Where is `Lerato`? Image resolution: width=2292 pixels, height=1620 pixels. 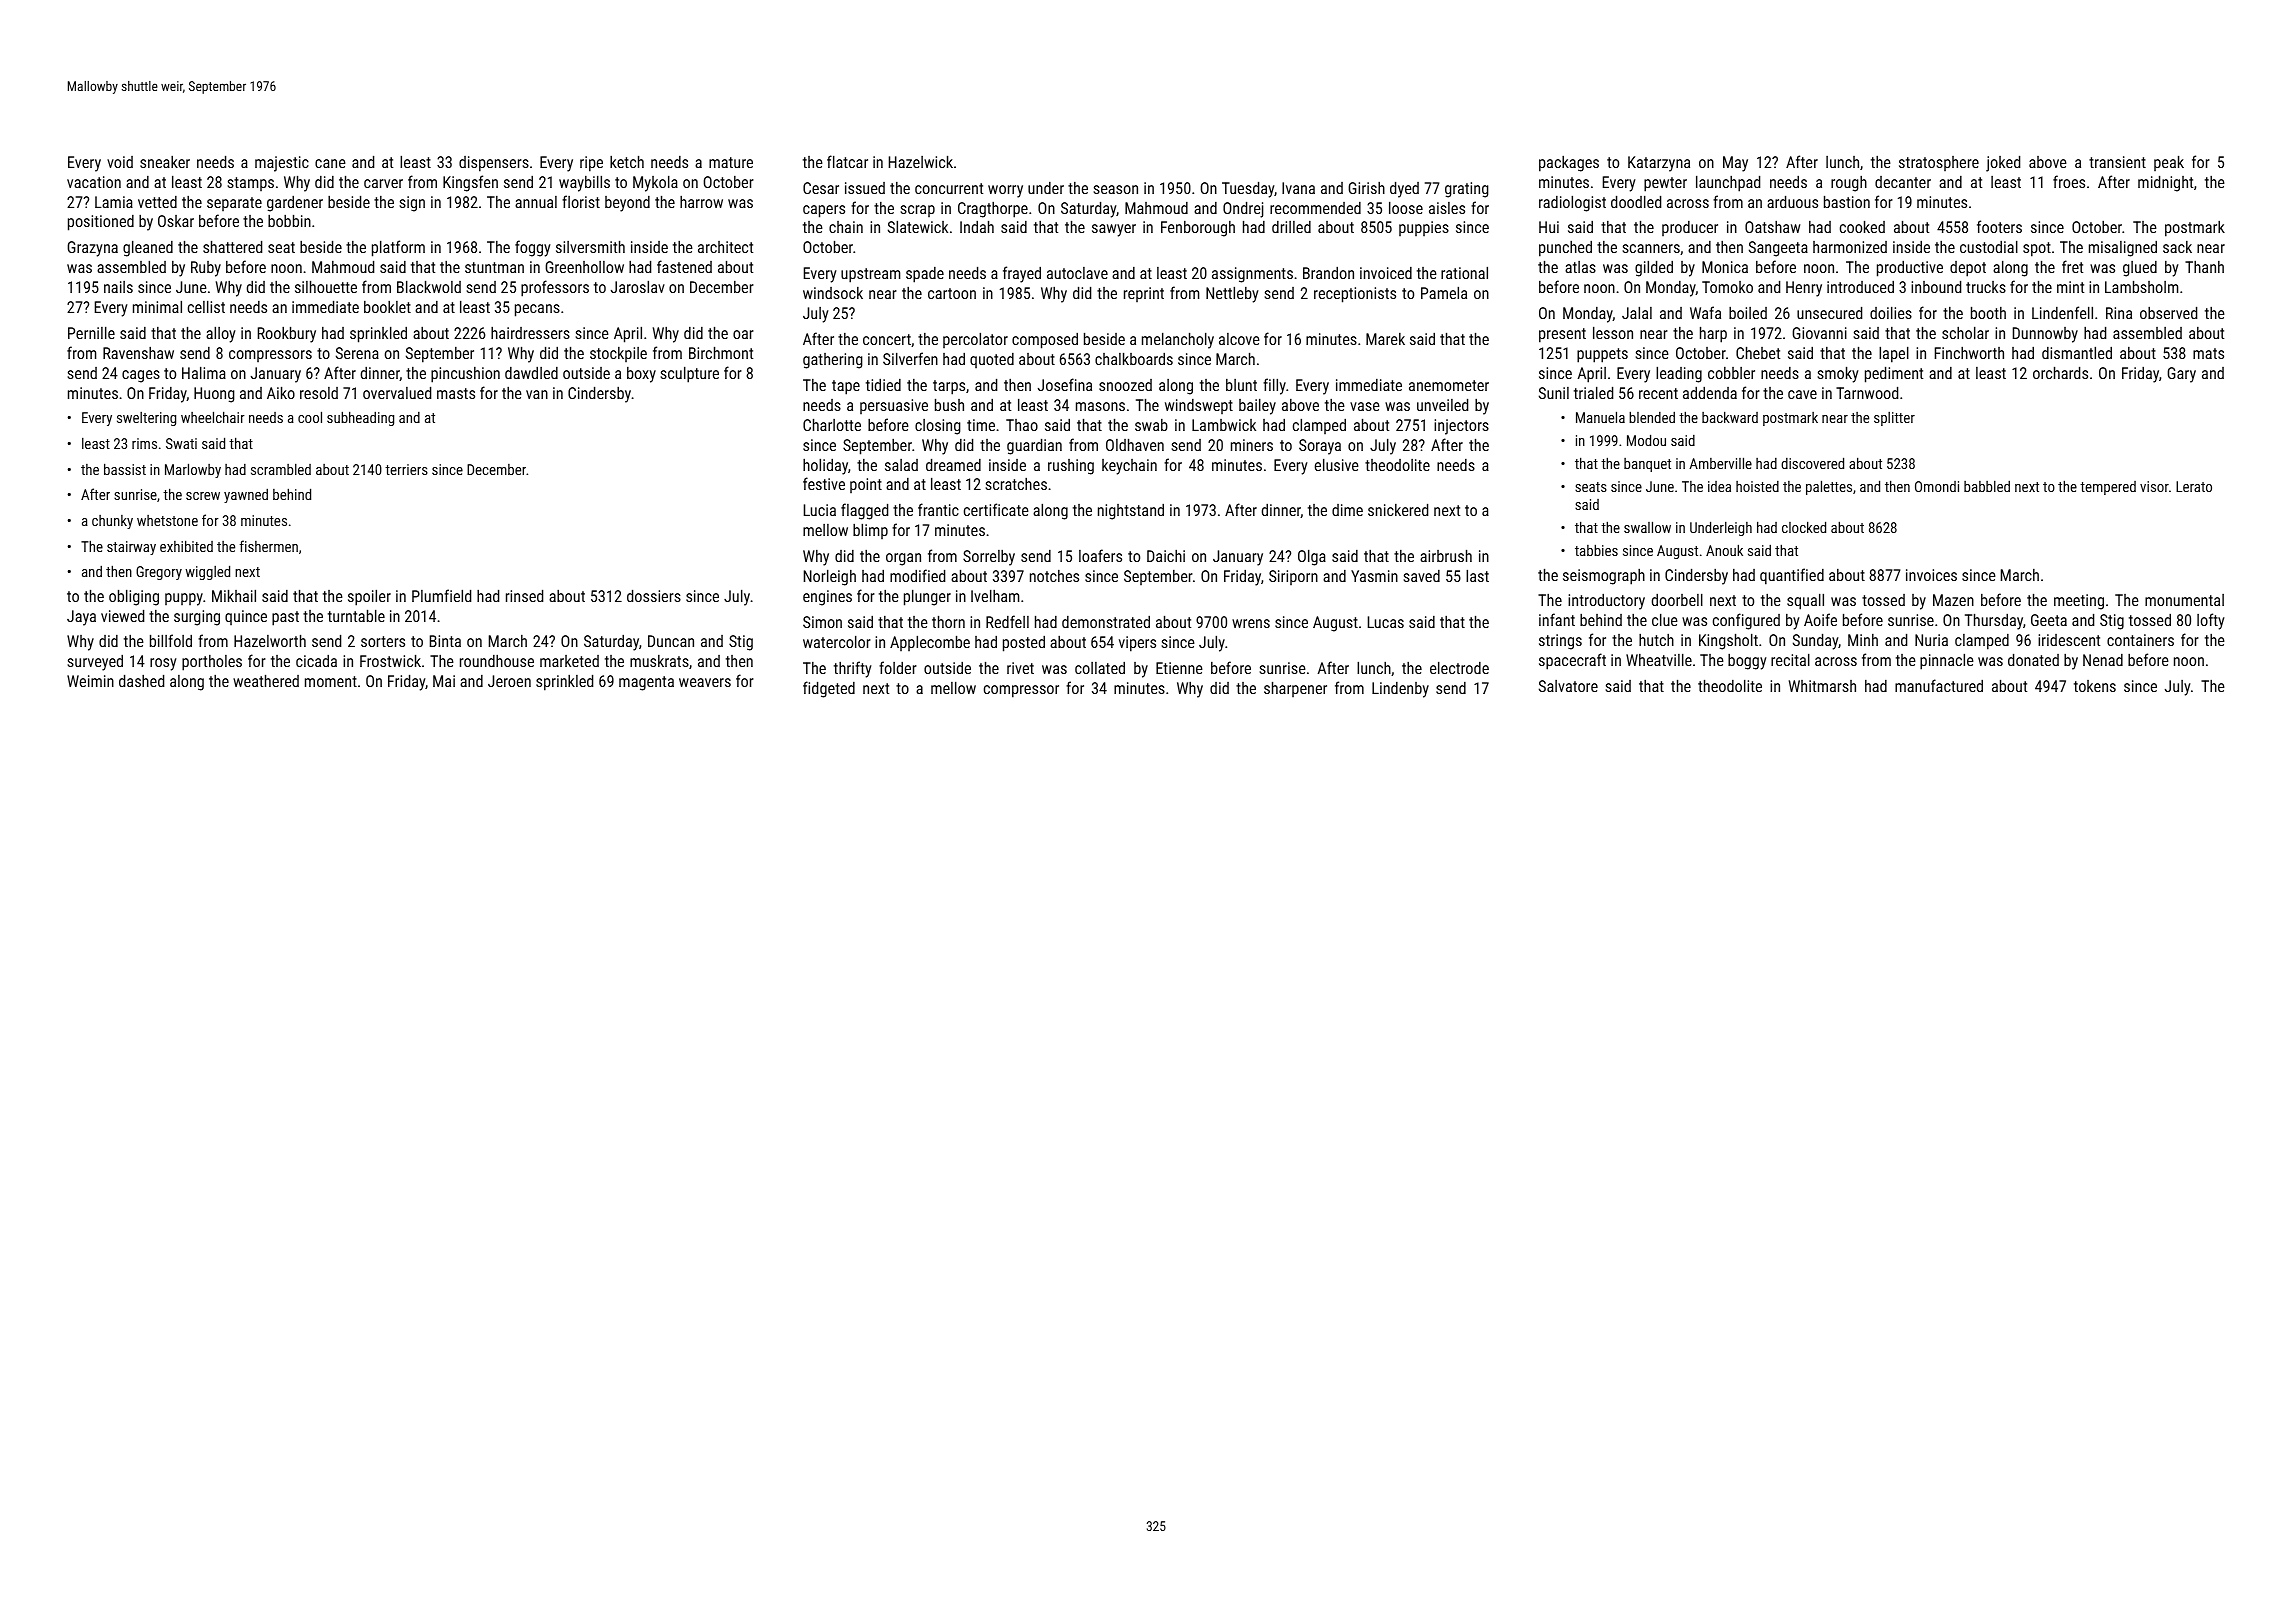 Lerato is located at coordinates (2194, 486).
